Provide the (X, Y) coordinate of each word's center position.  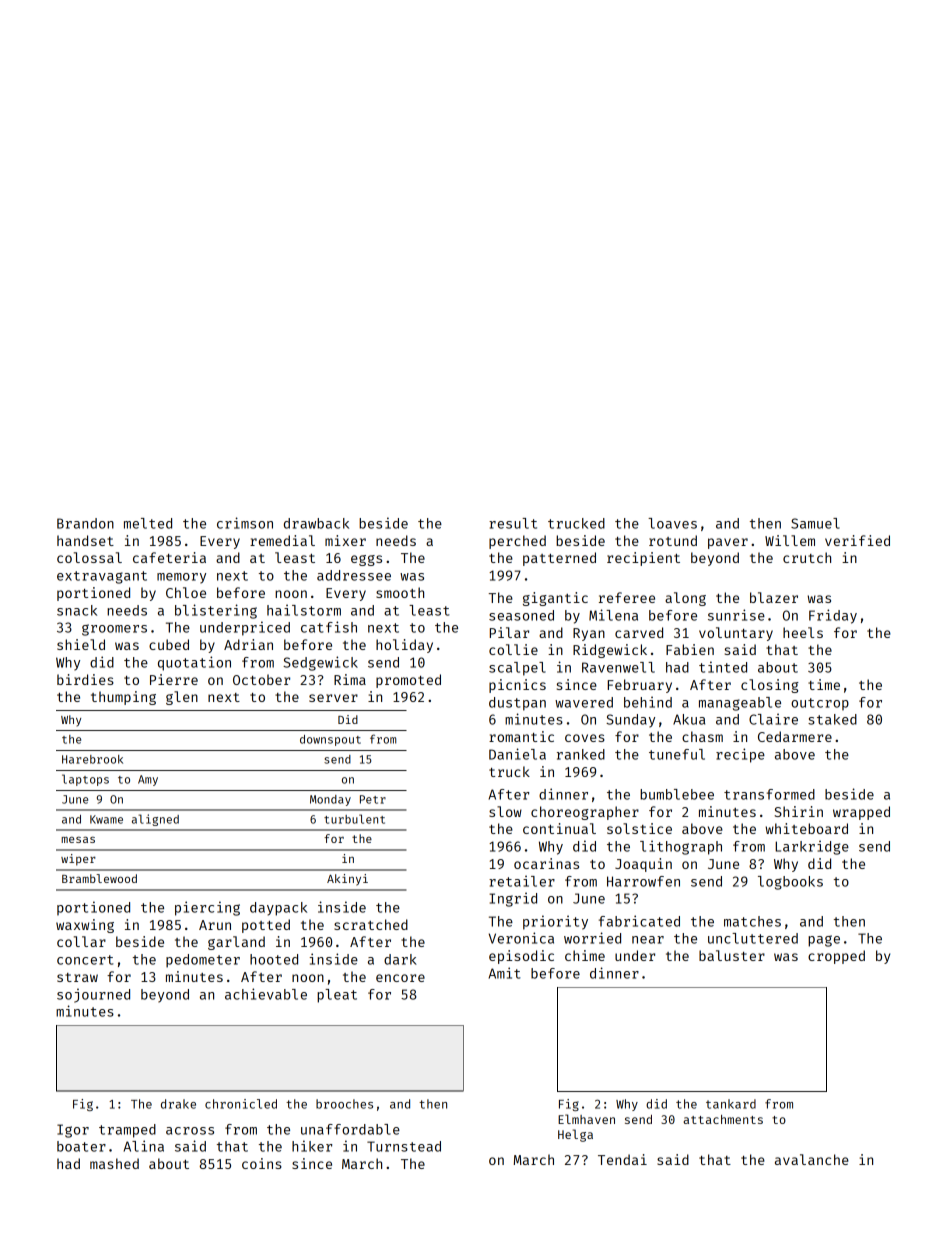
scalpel (517, 669)
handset (85, 540)
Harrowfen (643, 881)
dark (400, 959)
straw (77, 977)
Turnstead (404, 1146)
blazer (774, 597)
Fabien (690, 649)
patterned (559, 559)
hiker (312, 1146)
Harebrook (92, 759)
